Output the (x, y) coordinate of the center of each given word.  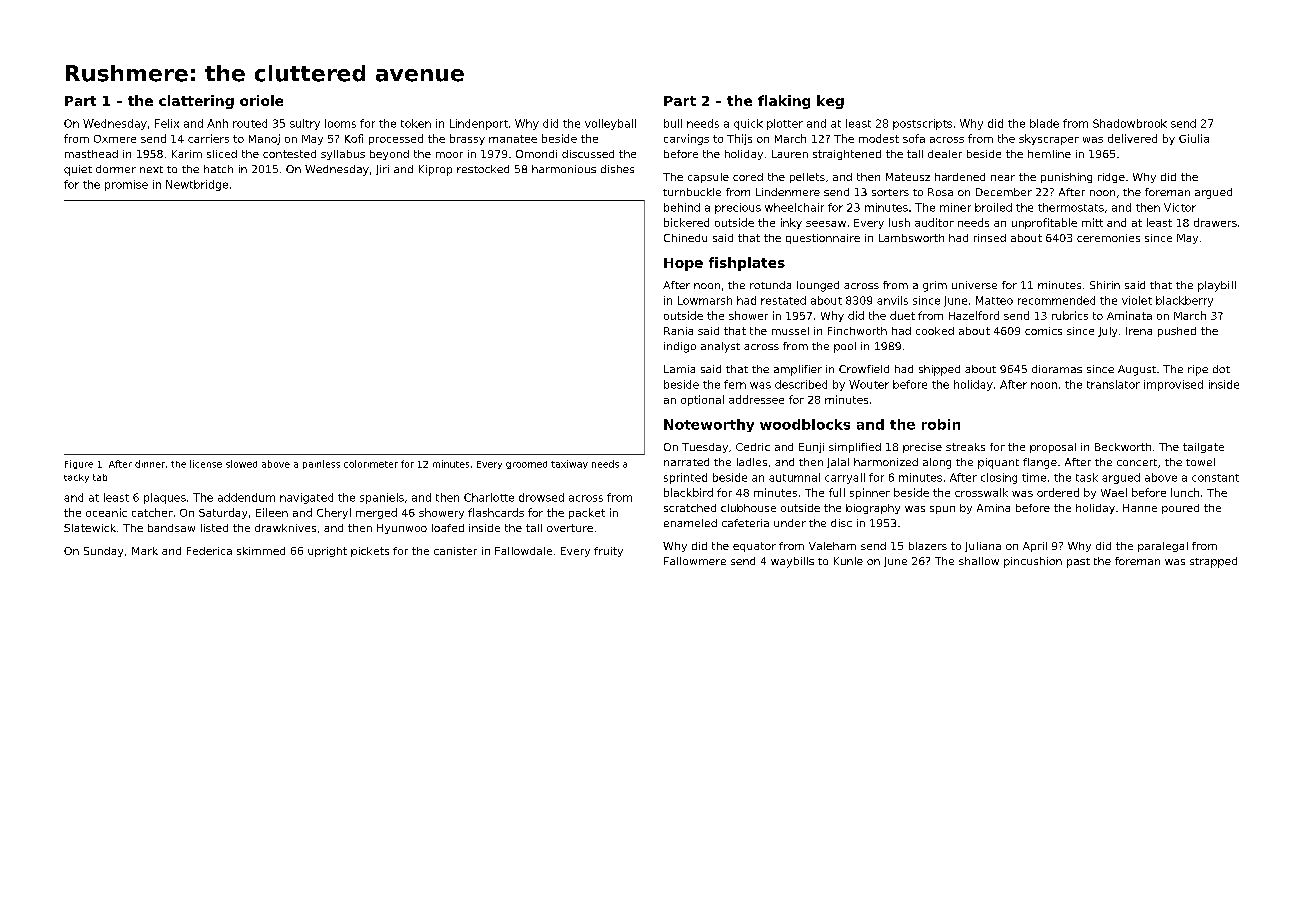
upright (327, 552)
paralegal (1163, 547)
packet (587, 513)
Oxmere (115, 139)
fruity (608, 552)
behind (682, 207)
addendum (246, 497)
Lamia (679, 369)
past (1078, 563)
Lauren (790, 154)
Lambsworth (911, 238)
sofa (914, 138)
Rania (678, 331)
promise (126, 185)
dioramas (1057, 369)
